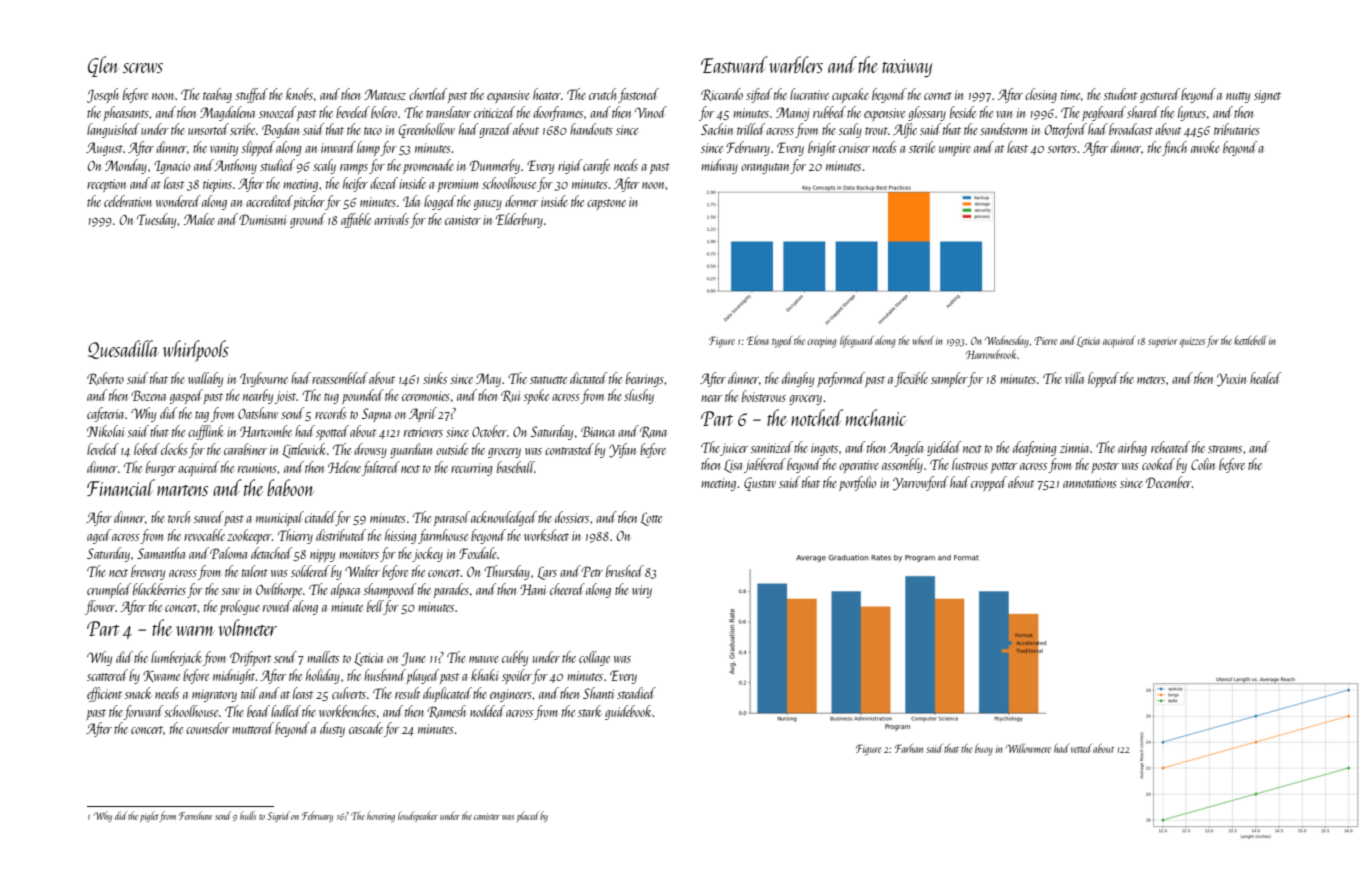 This screenshot has width=1372, height=887. What do you see at coordinates (484, 659) in the screenshot?
I see `mauve` at bounding box center [484, 659].
